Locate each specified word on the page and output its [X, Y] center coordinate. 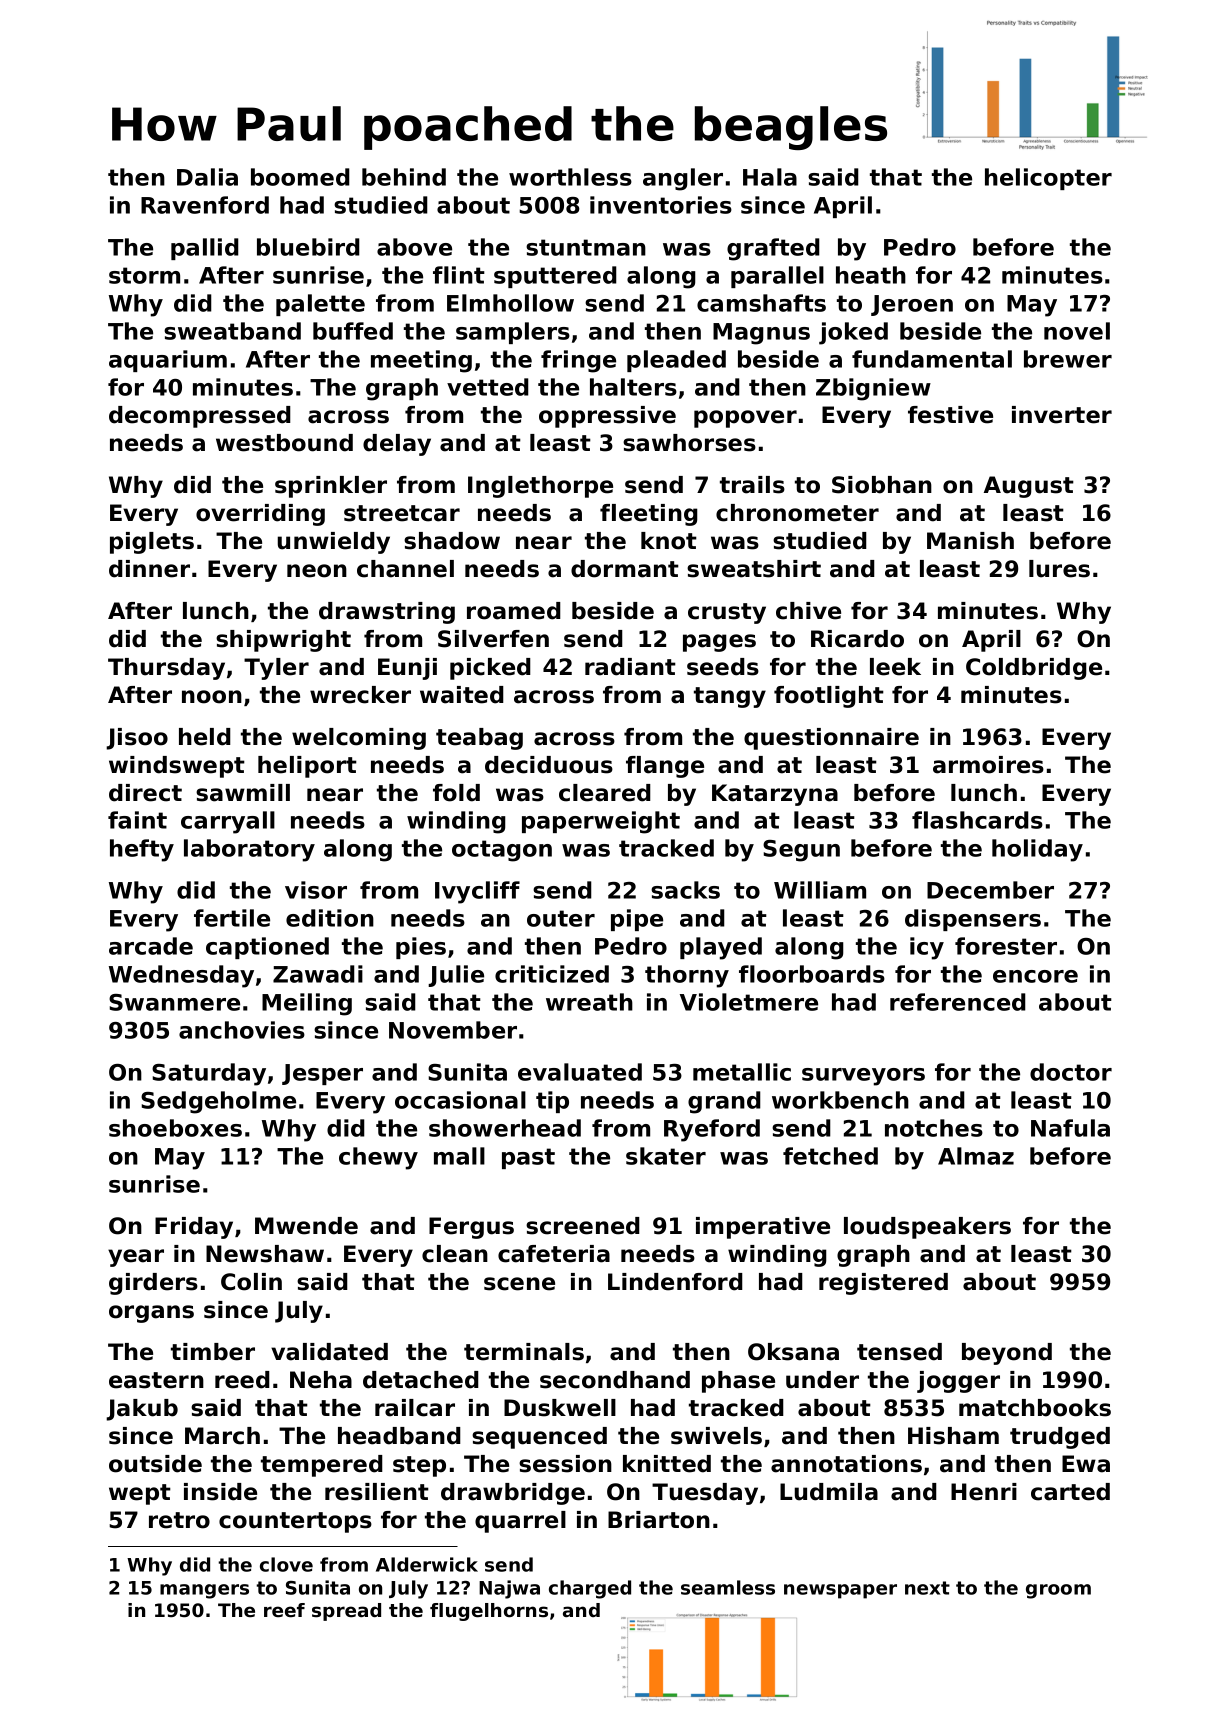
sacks [685, 890]
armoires [988, 765]
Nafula [1070, 1128]
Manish [970, 541]
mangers [204, 1591]
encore [1035, 976]
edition [330, 918]
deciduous [549, 765]
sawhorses [689, 443]
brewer [1068, 359]
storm [144, 275]
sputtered [555, 277]
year [136, 1258]
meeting [421, 361]
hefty [142, 850]
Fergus [471, 1228]
